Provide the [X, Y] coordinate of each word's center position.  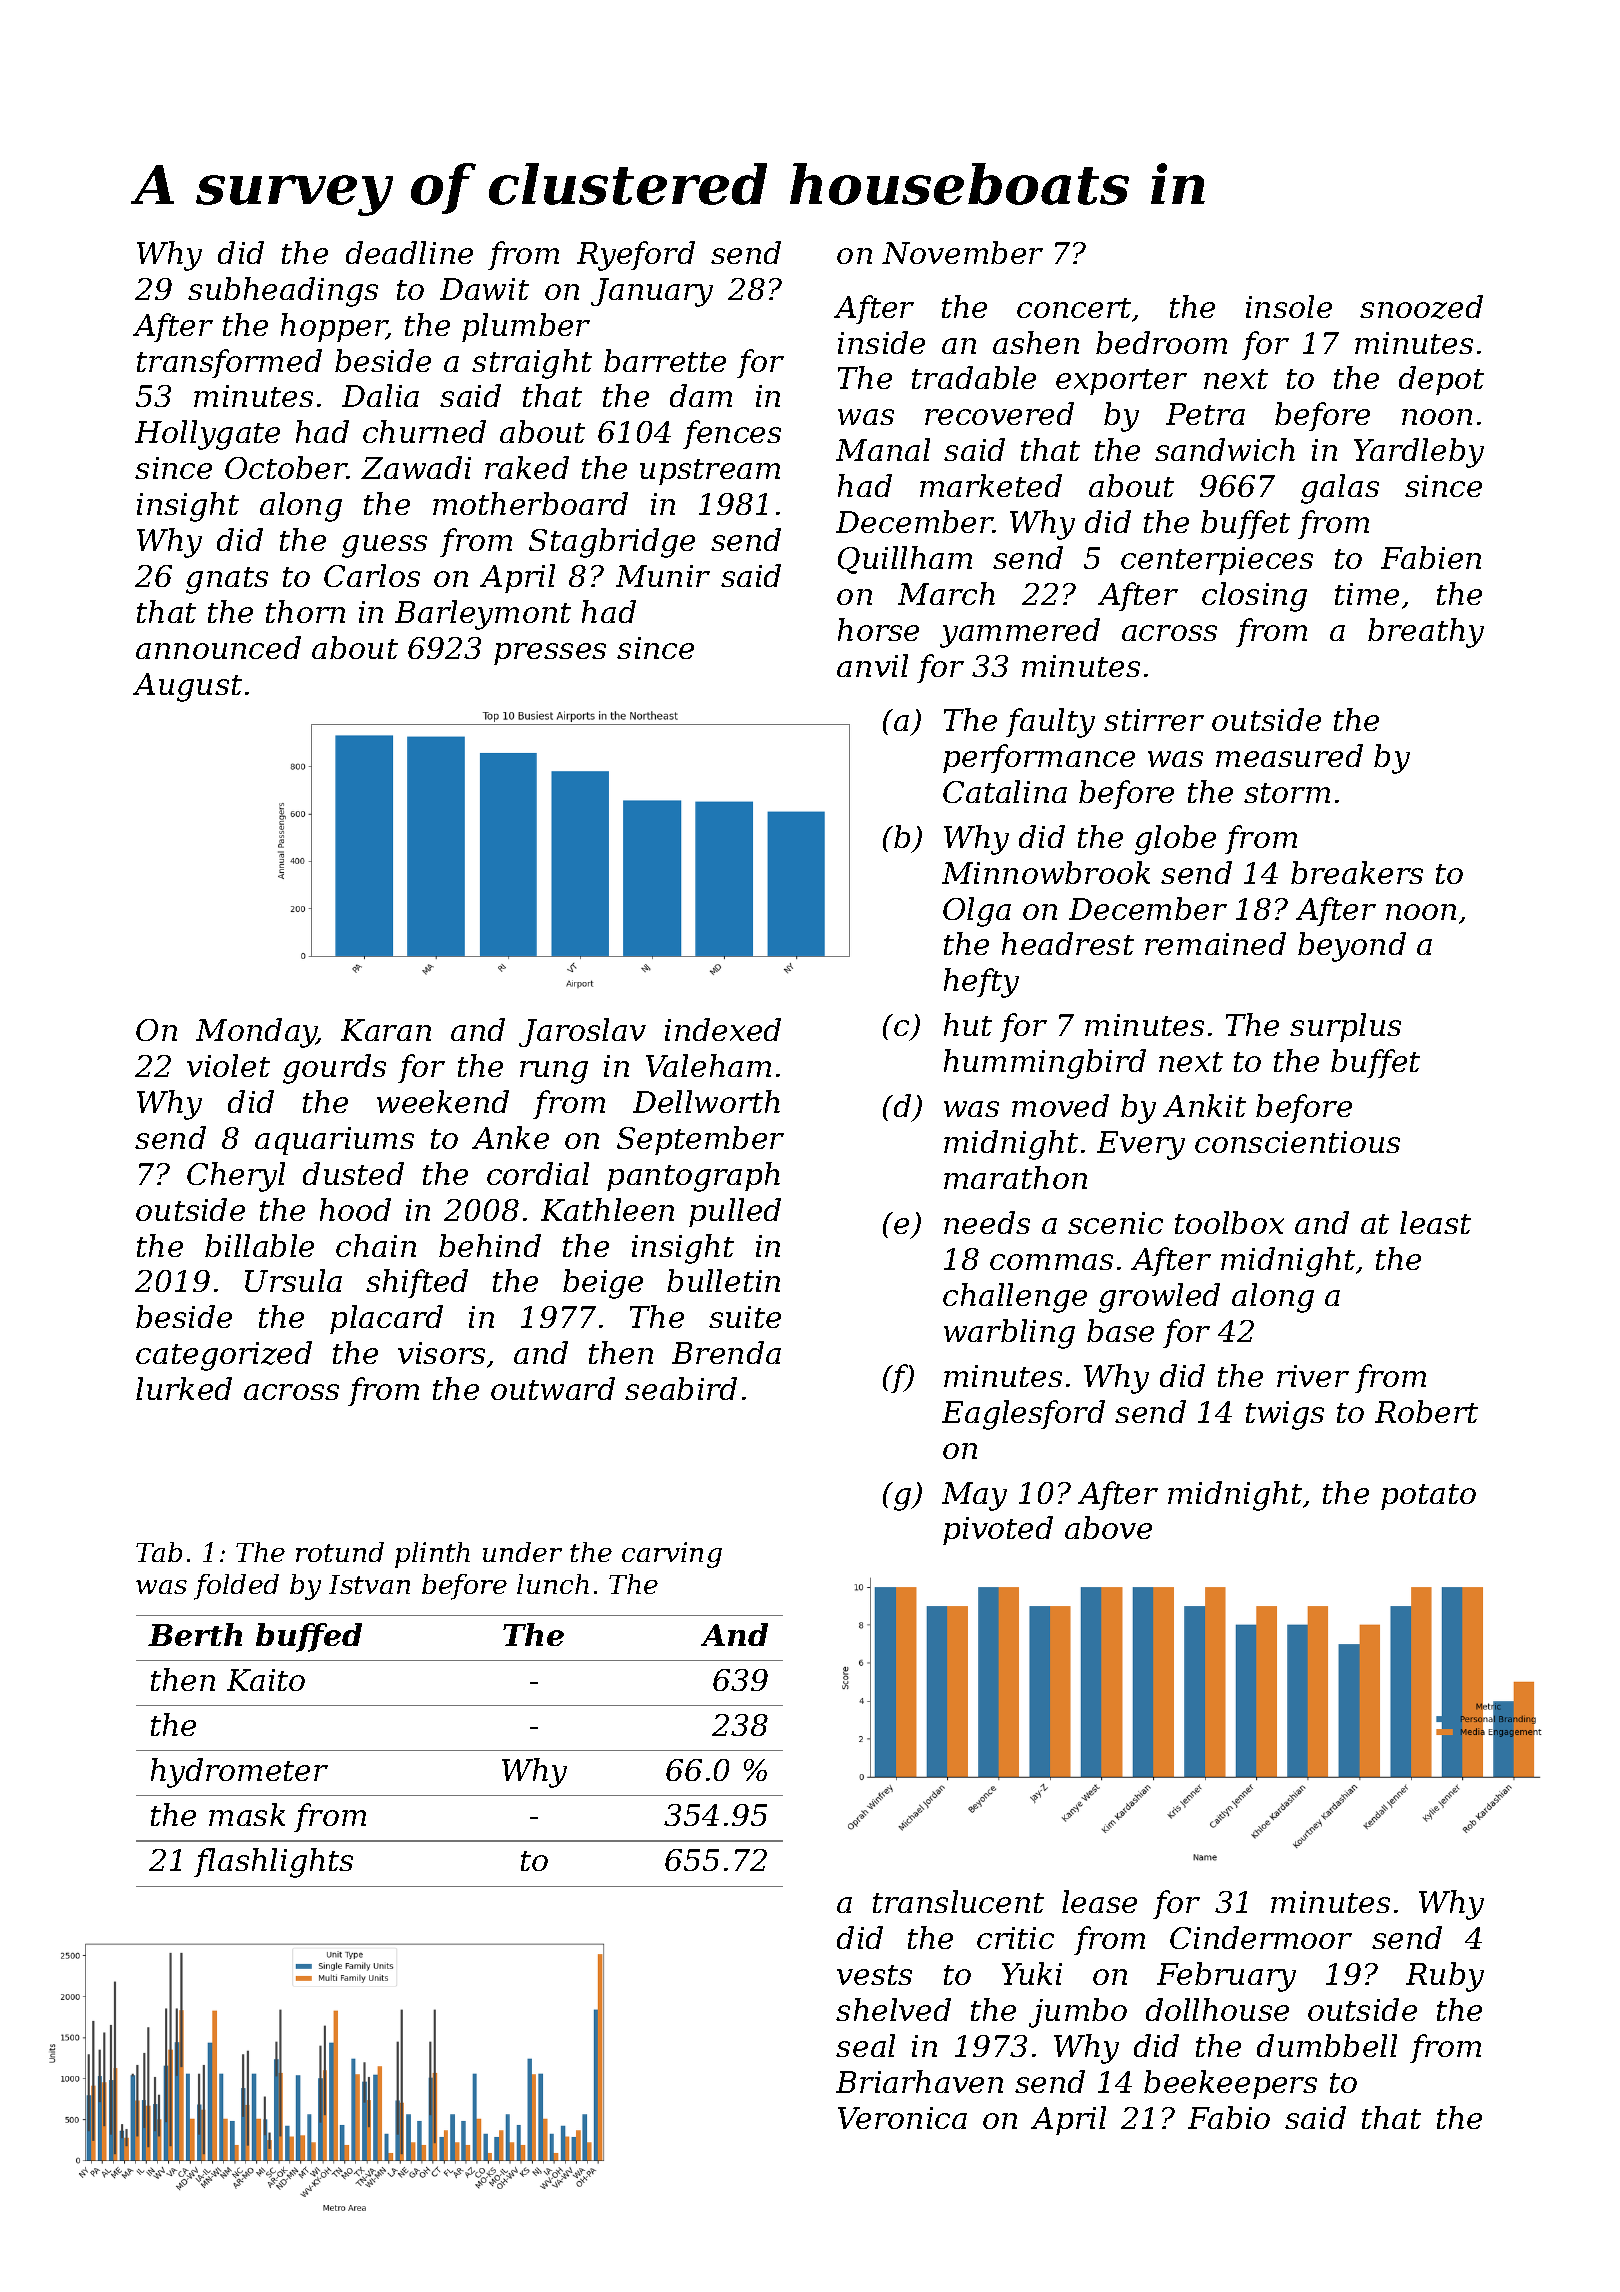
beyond [1352, 947]
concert [1074, 308]
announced [218, 647]
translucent [958, 1901]
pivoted [998, 1530]
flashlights [273, 1863]
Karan [386, 1030]
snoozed [1421, 307]
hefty [981, 983]
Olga [977, 912]
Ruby [1445, 1977]
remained [1215, 943]
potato [1428, 1497]
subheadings [283, 292]
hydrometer [239, 1773]
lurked [184, 1388]
